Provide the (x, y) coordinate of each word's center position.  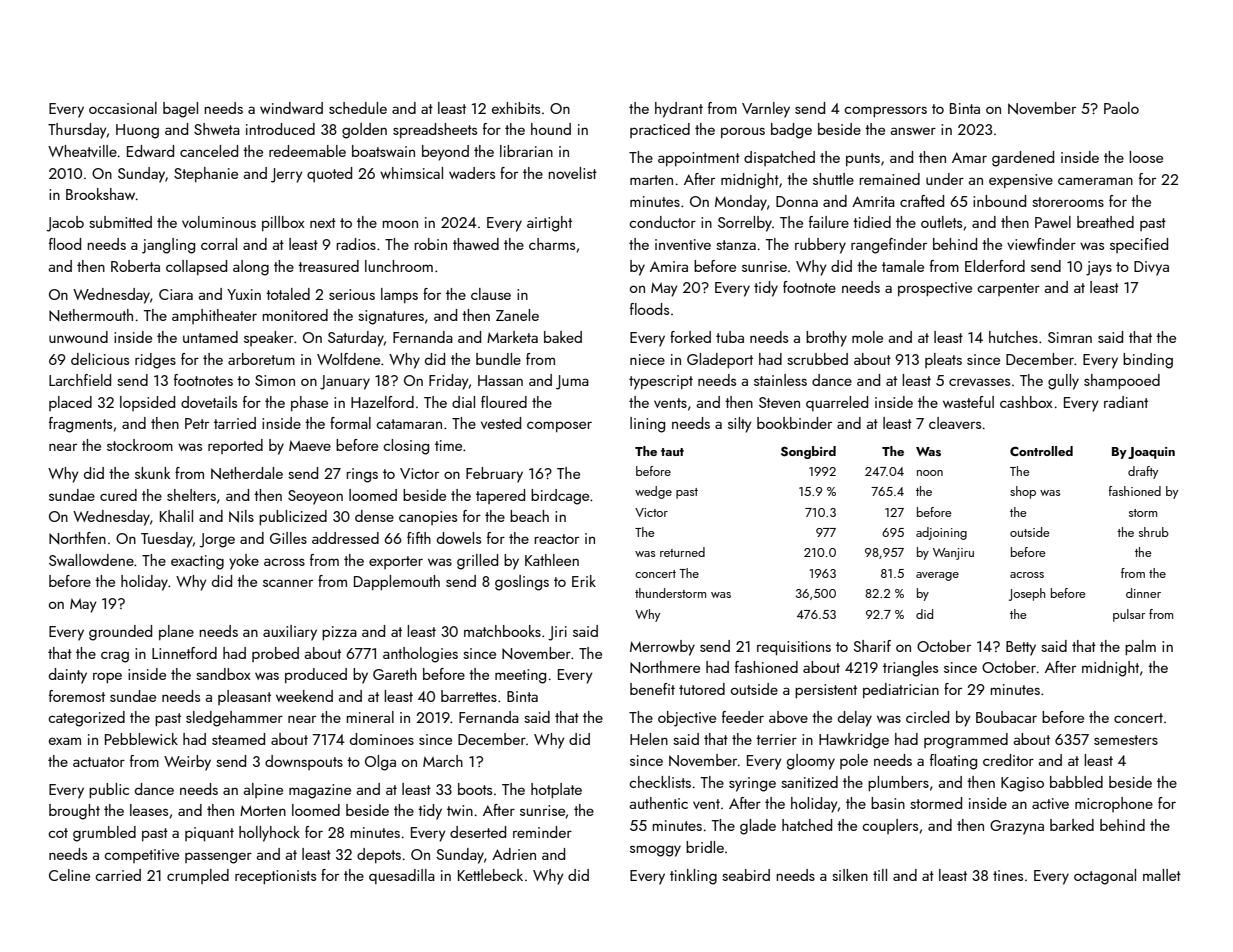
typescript (661, 382)
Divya (1151, 268)
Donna (797, 201)
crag (115, 657)
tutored (702, 689)
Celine (69, 875)
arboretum (261, 359)
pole (854, 761)
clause (491, 294)
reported (235, 446)
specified (1139, 245)
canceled (209, 151)
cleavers (955, 423)
